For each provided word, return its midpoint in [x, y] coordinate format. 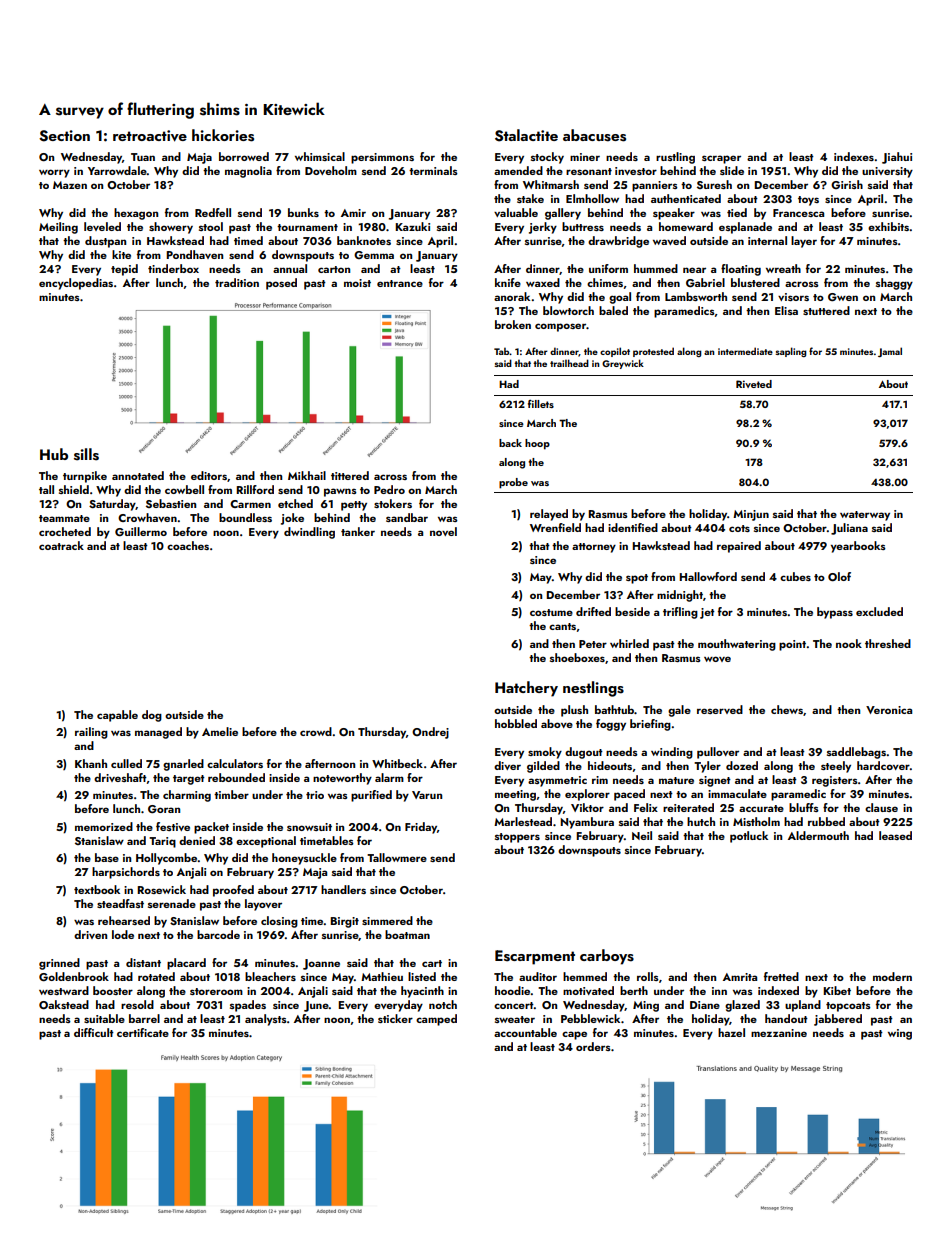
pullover [718, 753]
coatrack [61, 545]
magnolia [248, 172]
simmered [387, 920]
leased [895, 835]
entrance [400, 283]
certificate [143, 1032]
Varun [427, 795]
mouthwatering [737, 645]
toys [808, 201]
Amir [353, 213]
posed [281, 284]
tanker [358, 531]
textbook [97, 889]
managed [158, 733]
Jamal [890, 352]
